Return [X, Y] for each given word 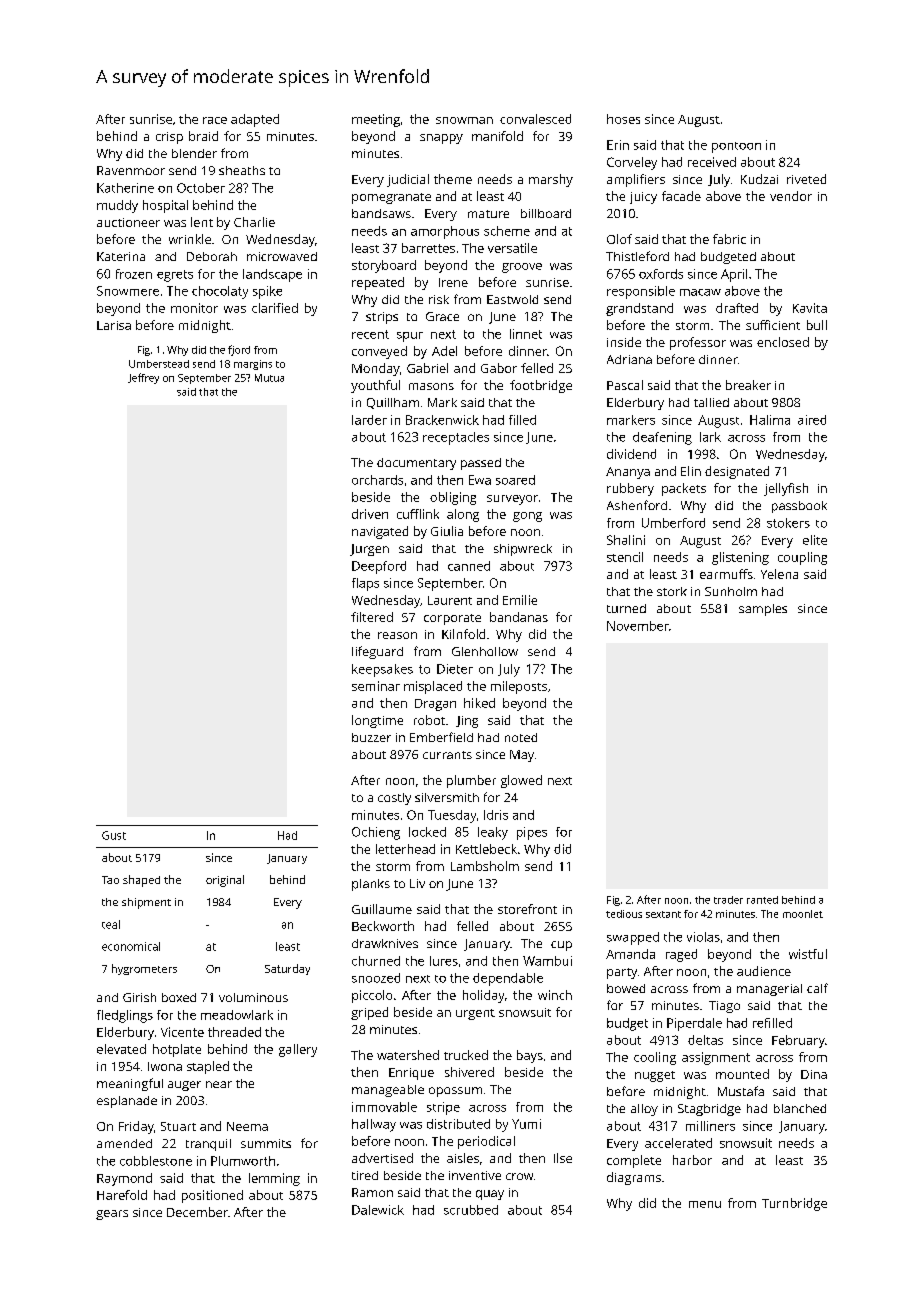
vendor [791, 196]
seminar [376, 686]
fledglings [125, 1016]
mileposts [519, 687]
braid [203, 136]
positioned [212, 1196]
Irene [453, 282]
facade [681, 196]
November [638, 626]
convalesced [535, 119]
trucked [466, 1055]
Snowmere [128, 291]
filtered [372, 617]
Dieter [455, 669]
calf [817, 988]
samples [763, 610]
